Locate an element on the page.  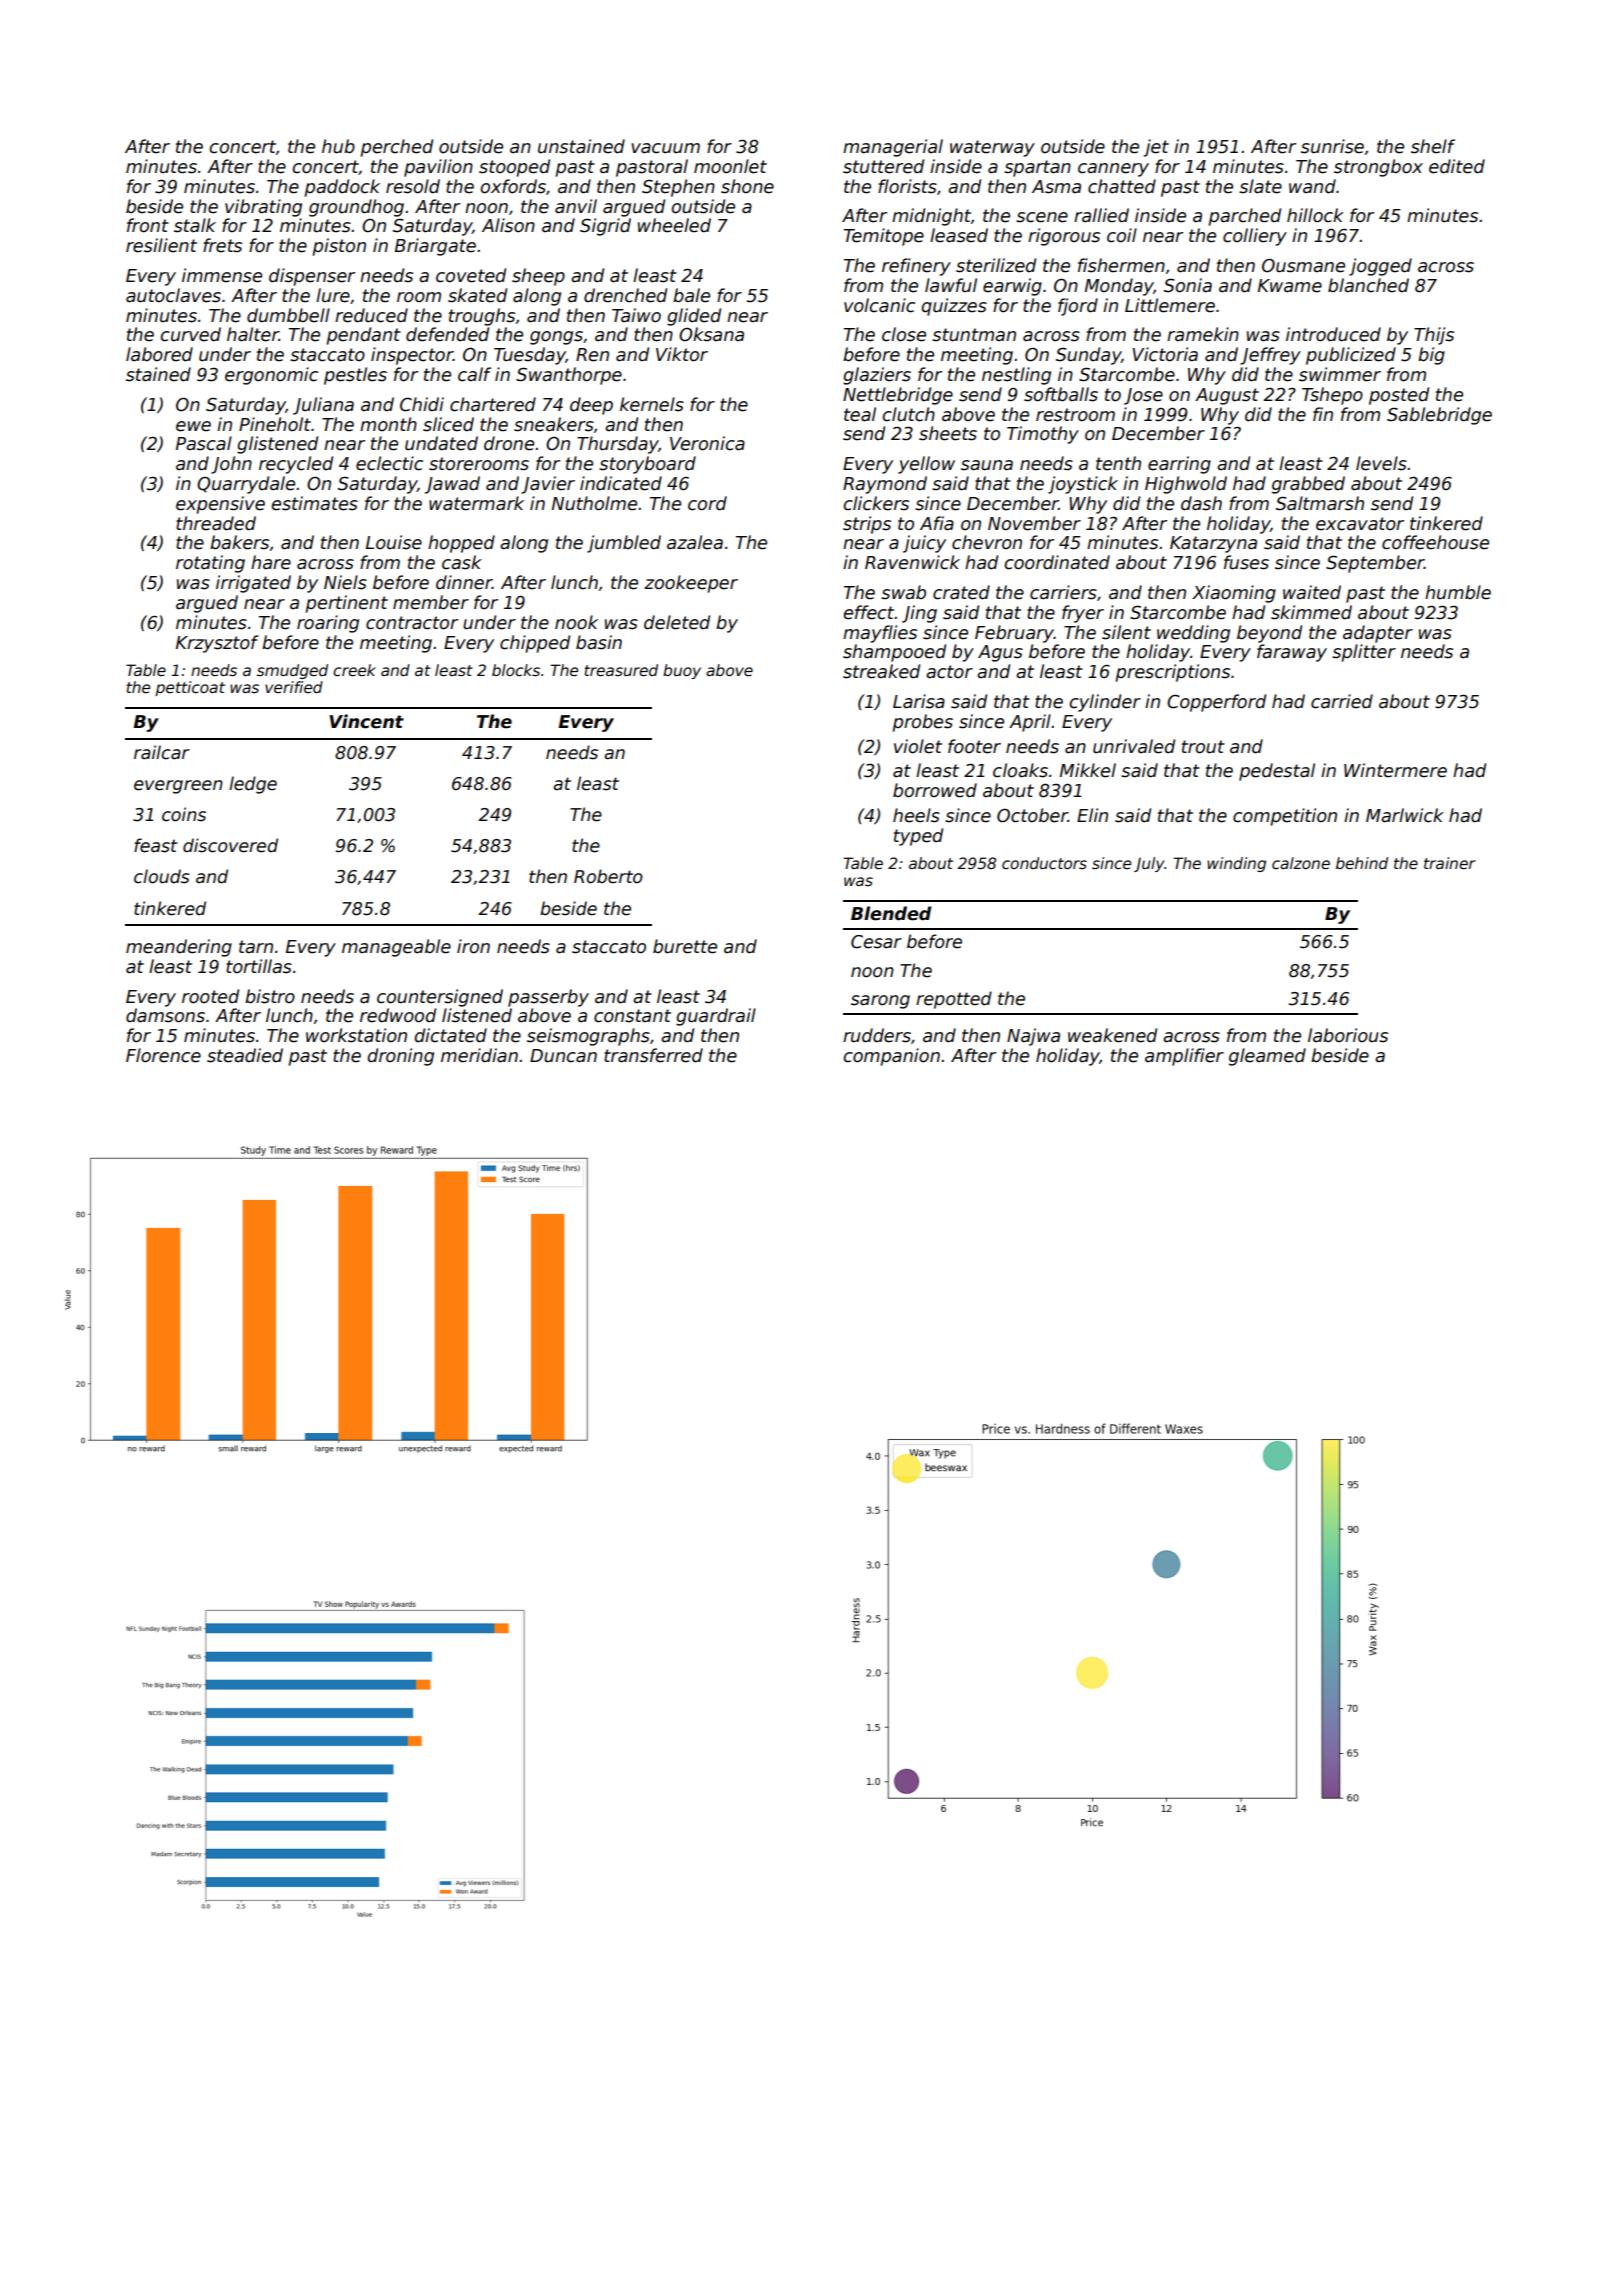
droning is located at coordinates (400, 1057).
